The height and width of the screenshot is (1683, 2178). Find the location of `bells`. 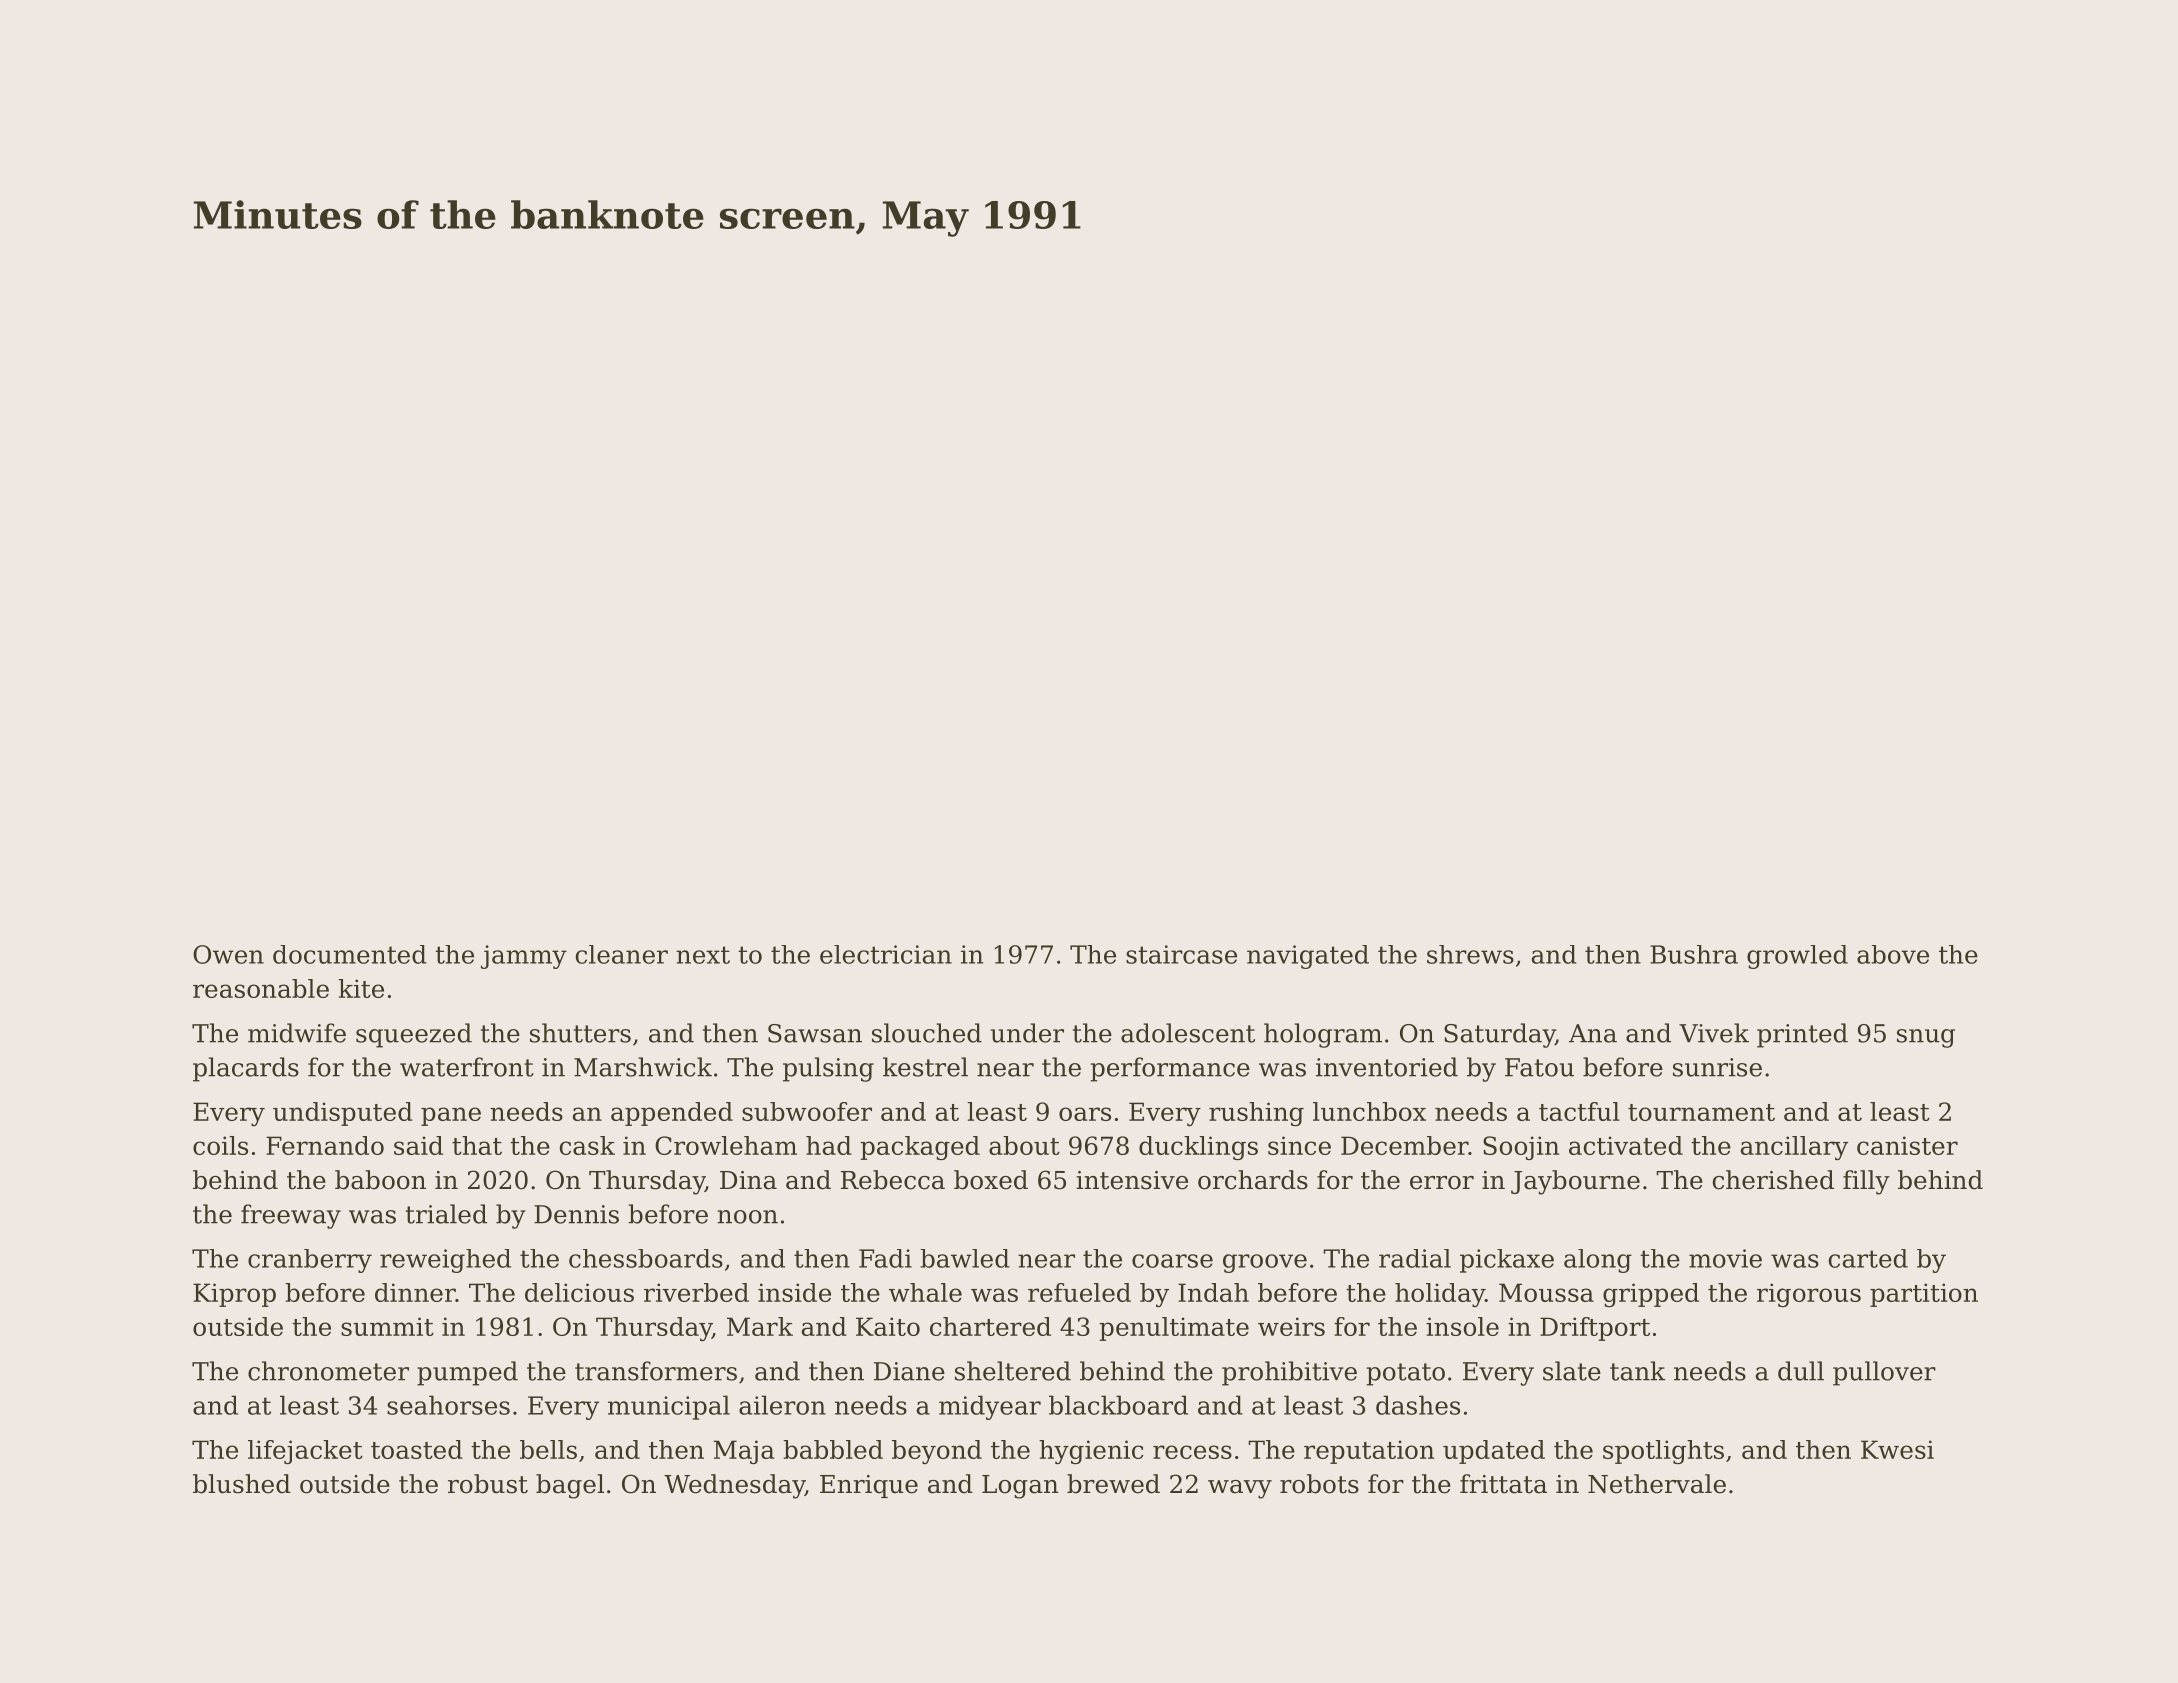

bells is located at coordinates (548, 1449).
